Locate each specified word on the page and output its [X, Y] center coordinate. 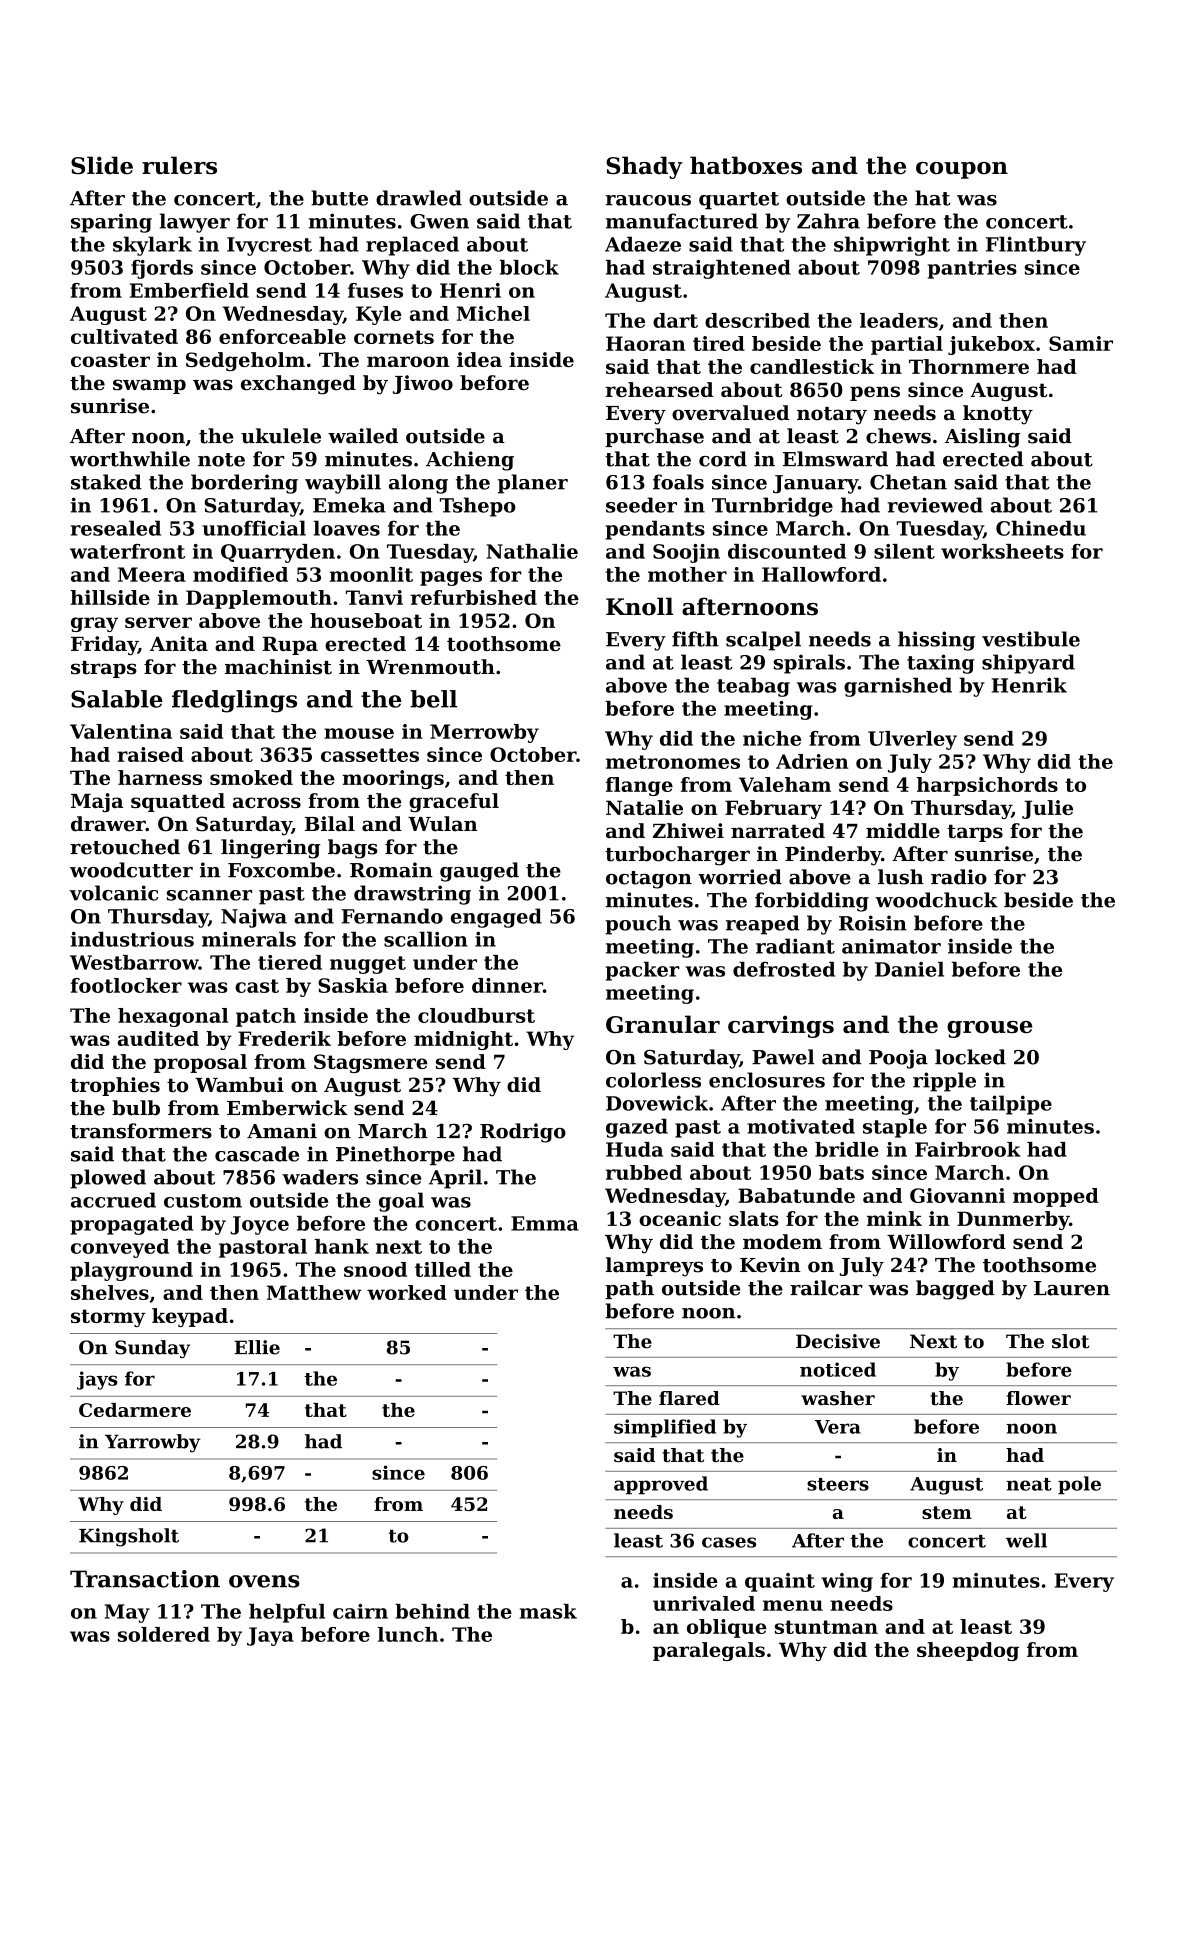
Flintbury [1036, 246]
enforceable [282, 336]
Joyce [259, 1225]
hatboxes [746, 165]
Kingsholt [129, 1537]
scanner [209, 895]
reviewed [935, 505]
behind [432, 1611]
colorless [653, 1080]
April [455, 1179]
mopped [1056, 1197]
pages [451, 578]
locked [970, 1057]
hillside [110, 597]
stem [947, 1512]
